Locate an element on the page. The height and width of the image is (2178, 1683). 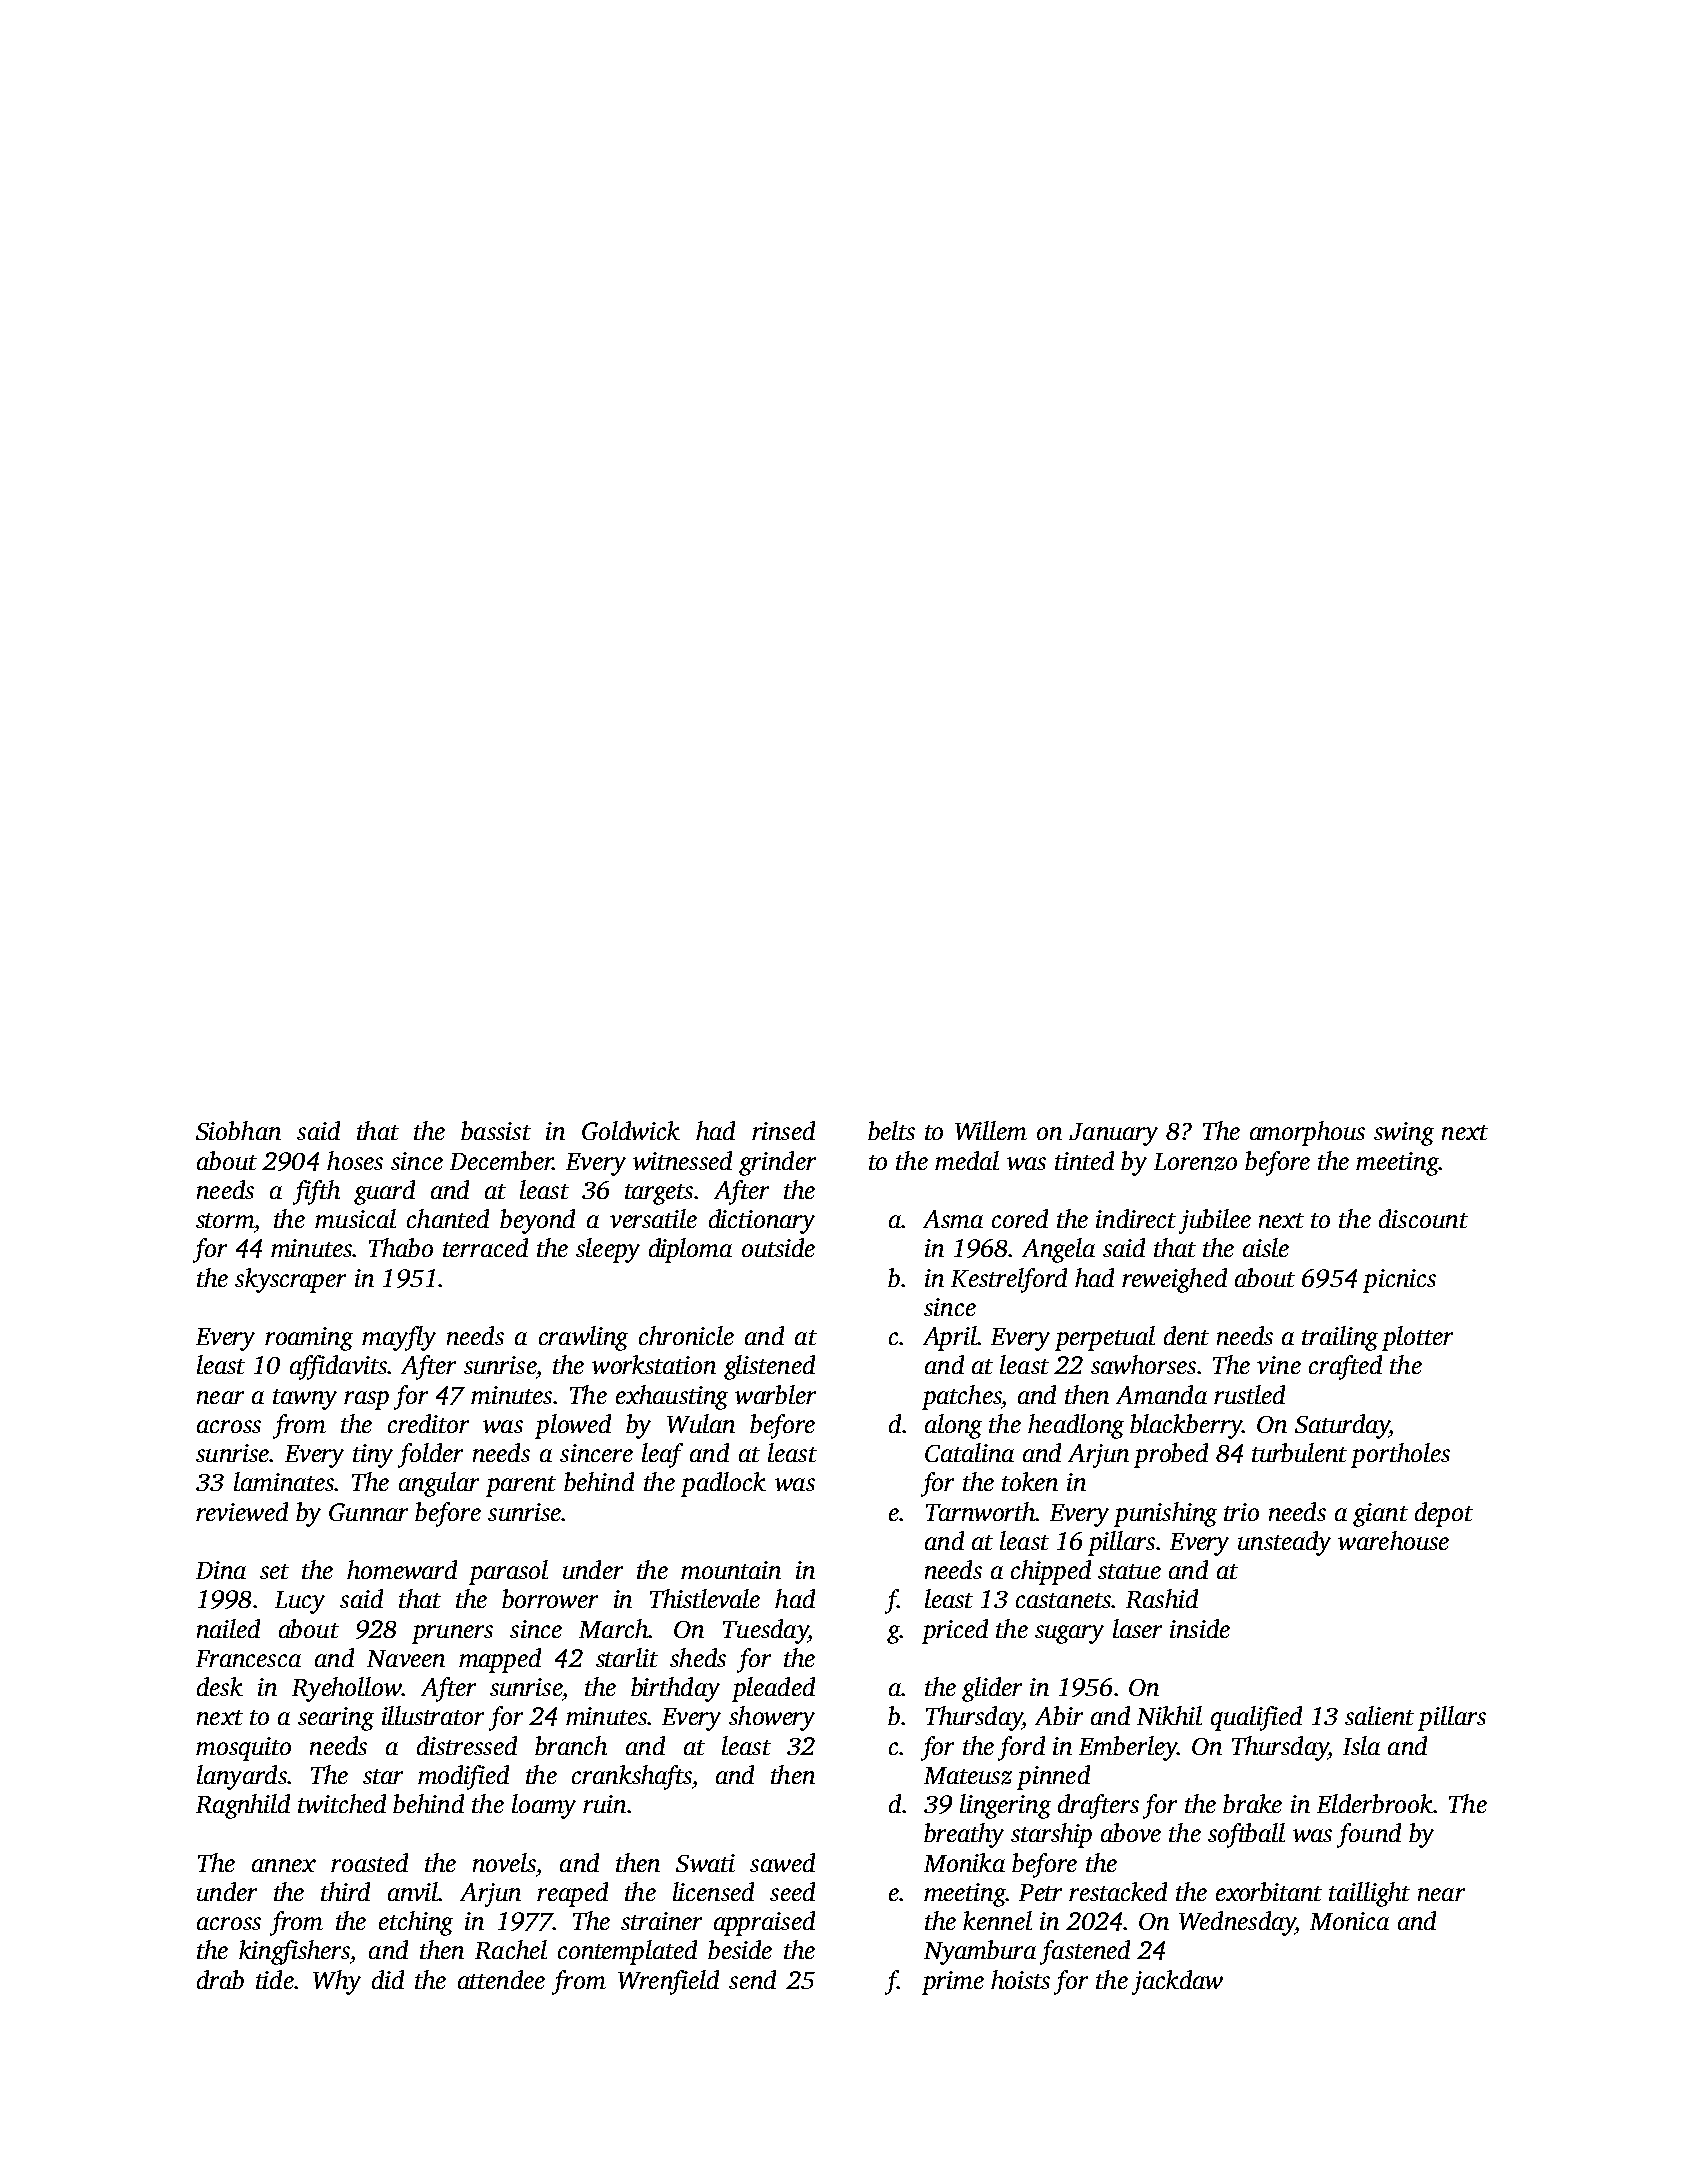
swing is located at coordinates (1404, 1134).
